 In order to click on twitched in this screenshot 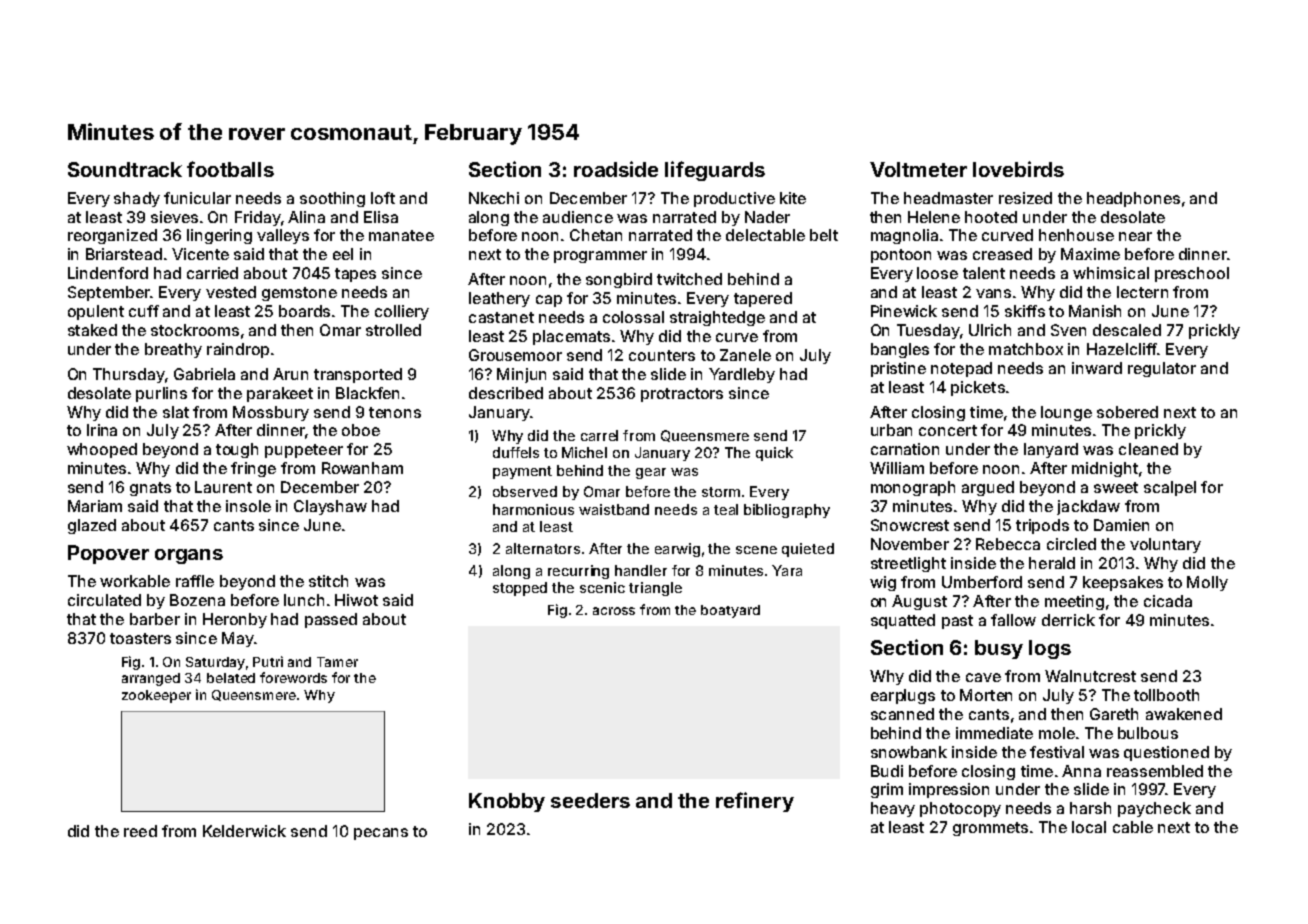, I will do `click(689, 279)`.
